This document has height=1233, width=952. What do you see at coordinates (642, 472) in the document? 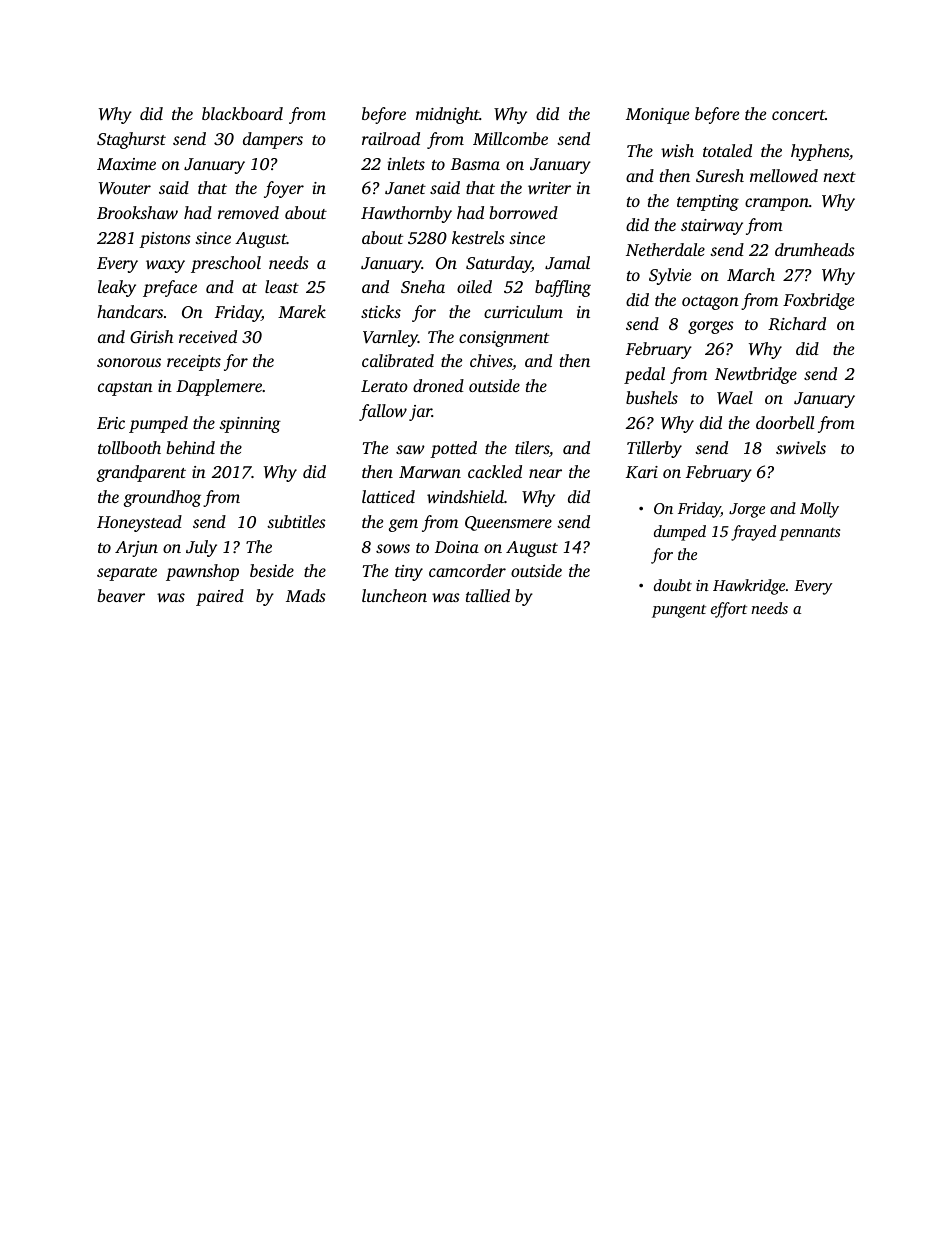
I see `Kari` at bounding box center [642, 472].
